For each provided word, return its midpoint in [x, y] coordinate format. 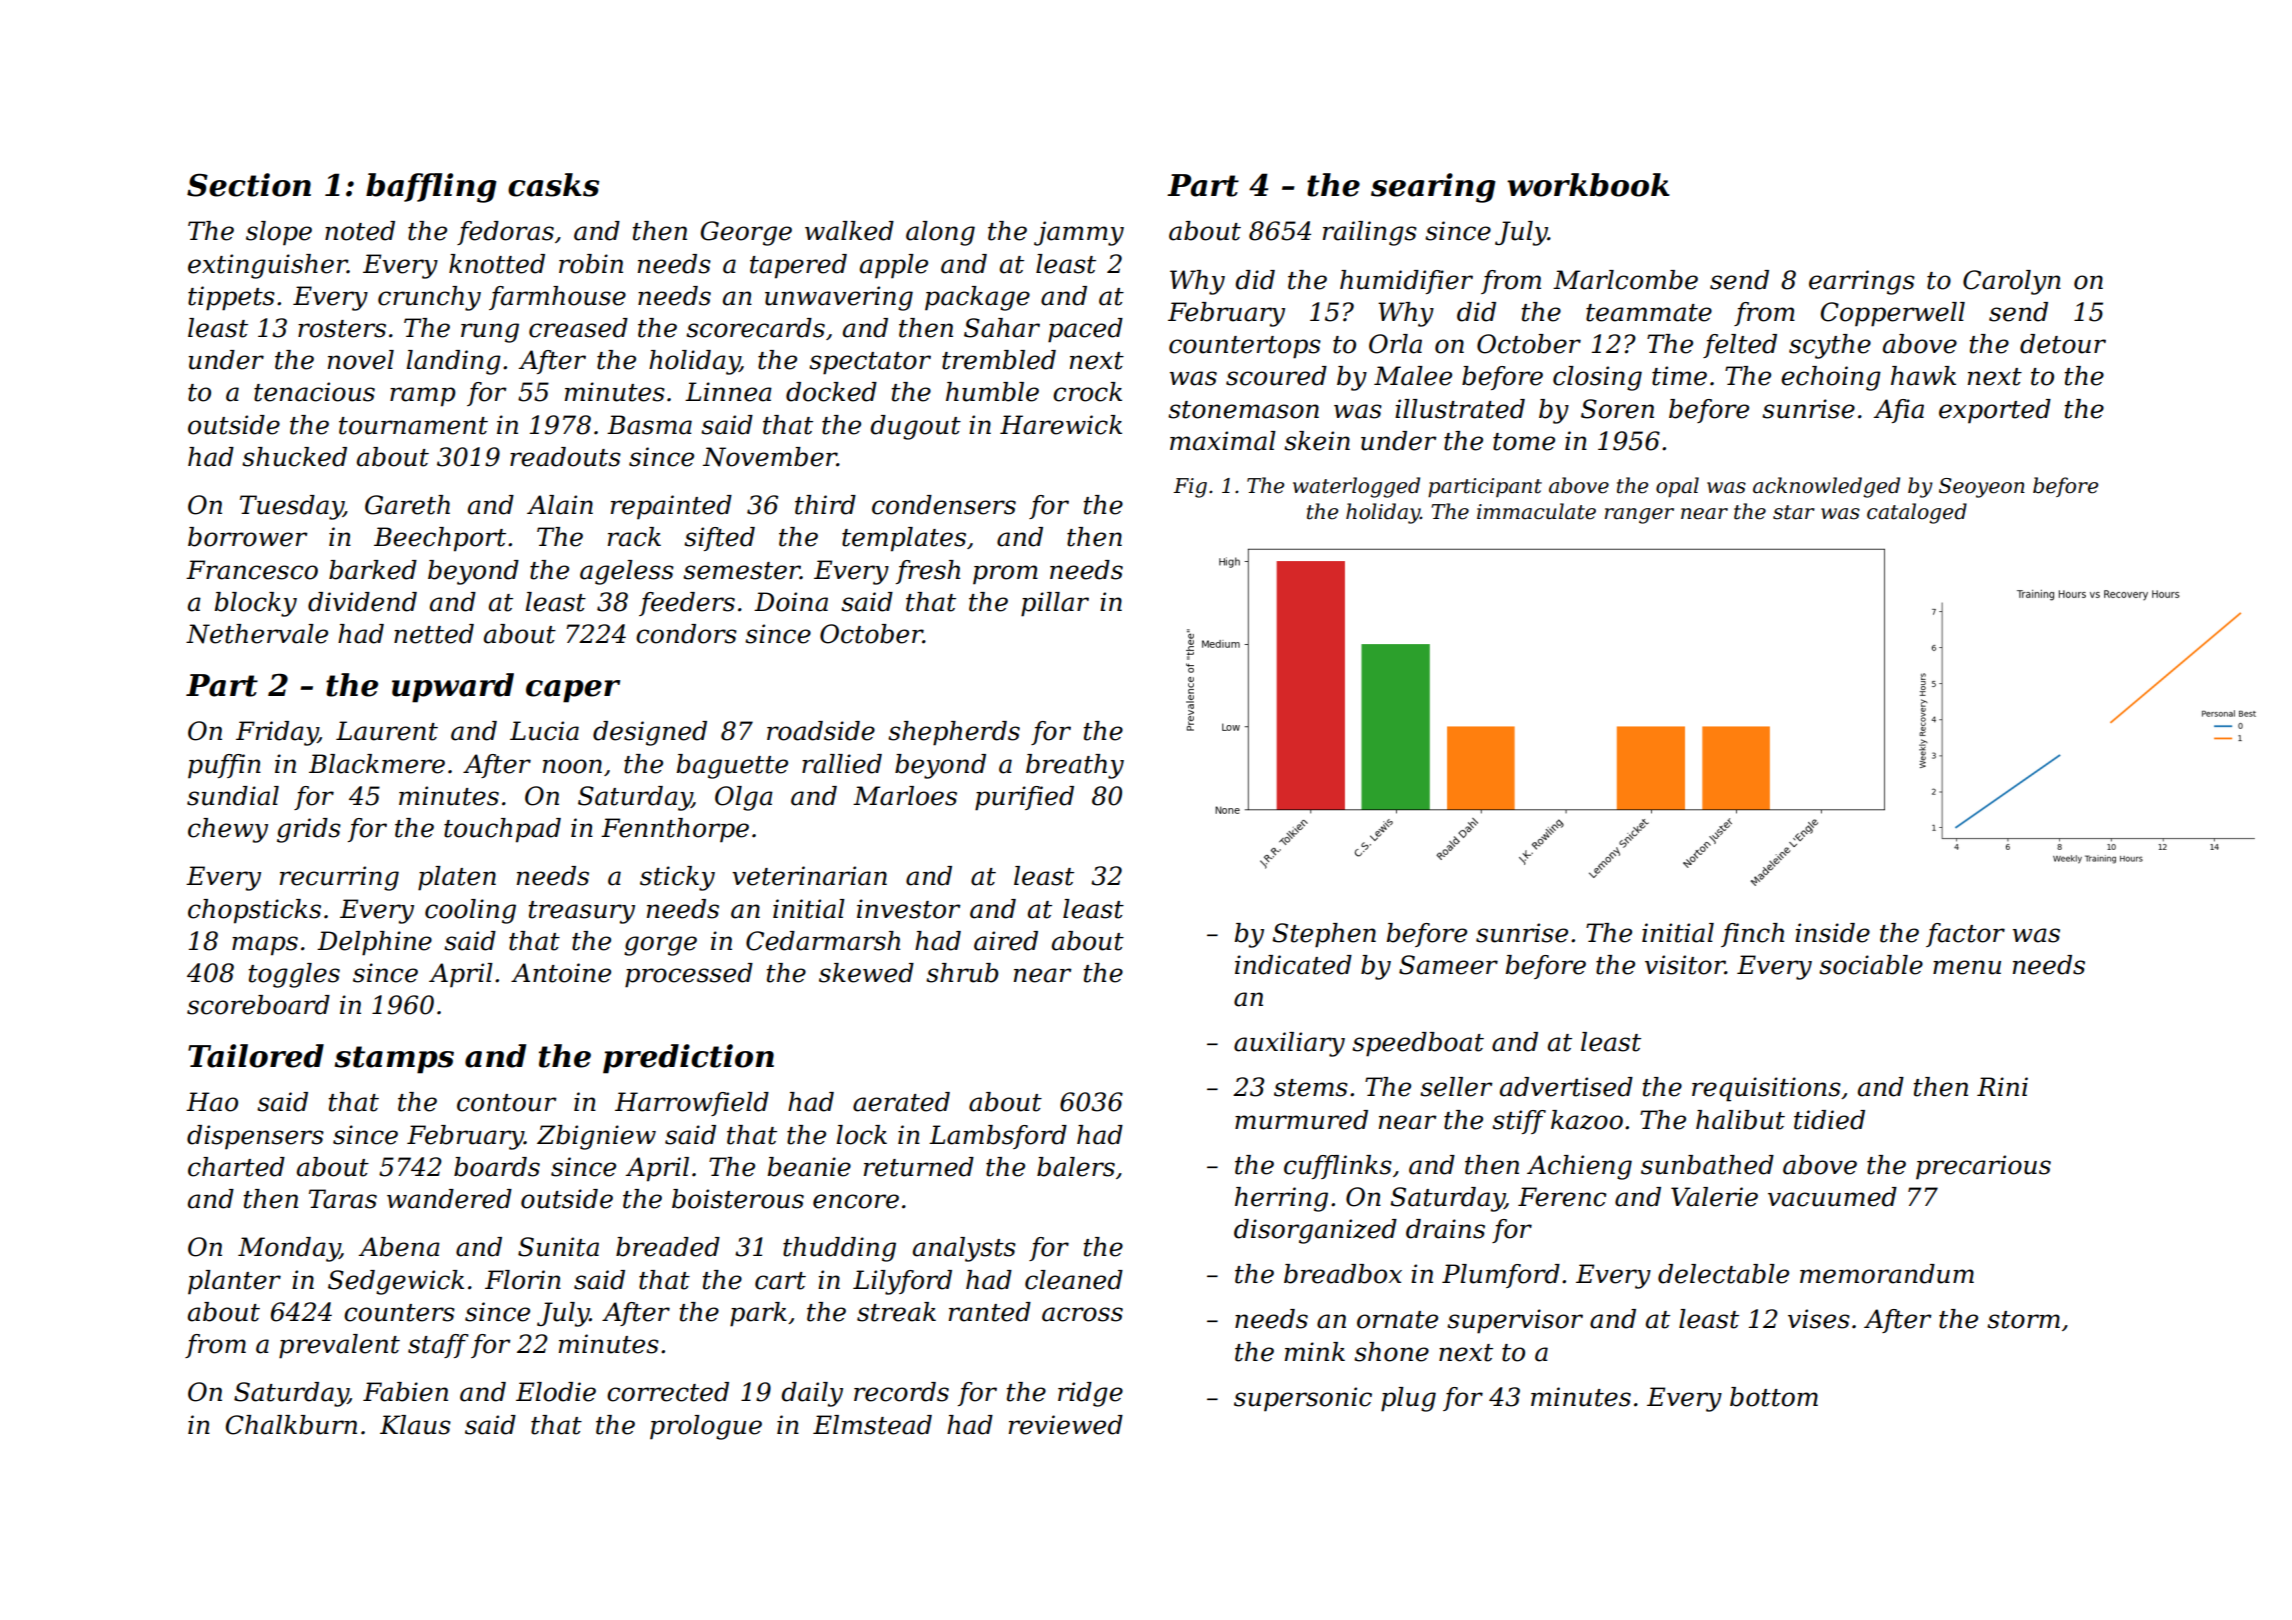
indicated [1293, 965]
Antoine [561, 973]
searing [1433, 188]
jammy [1079, 233]
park [758, 1314]
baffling [431, 188]
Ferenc [1562, 1197]
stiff [1519, 1122]
